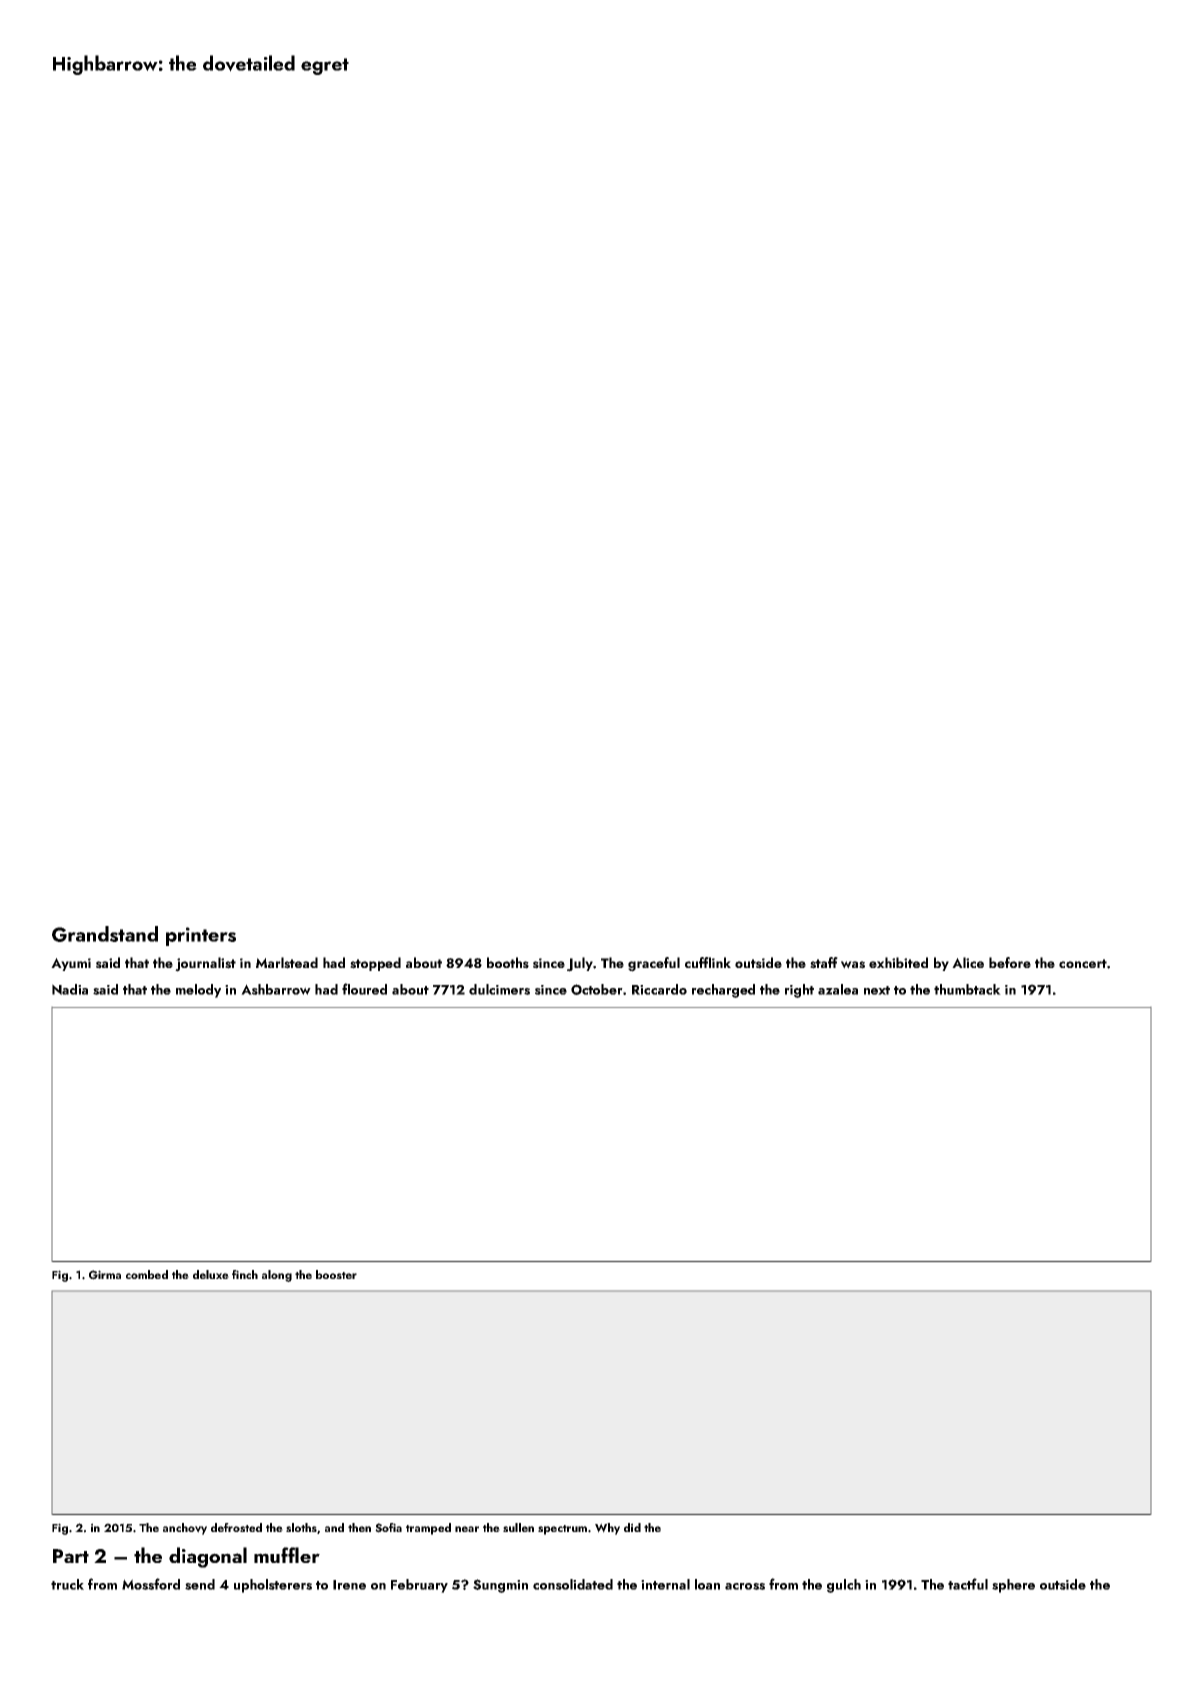  What do you see at coordinates (198, 991) in the image?
I see `melody` at bounding box center [198, 991].
